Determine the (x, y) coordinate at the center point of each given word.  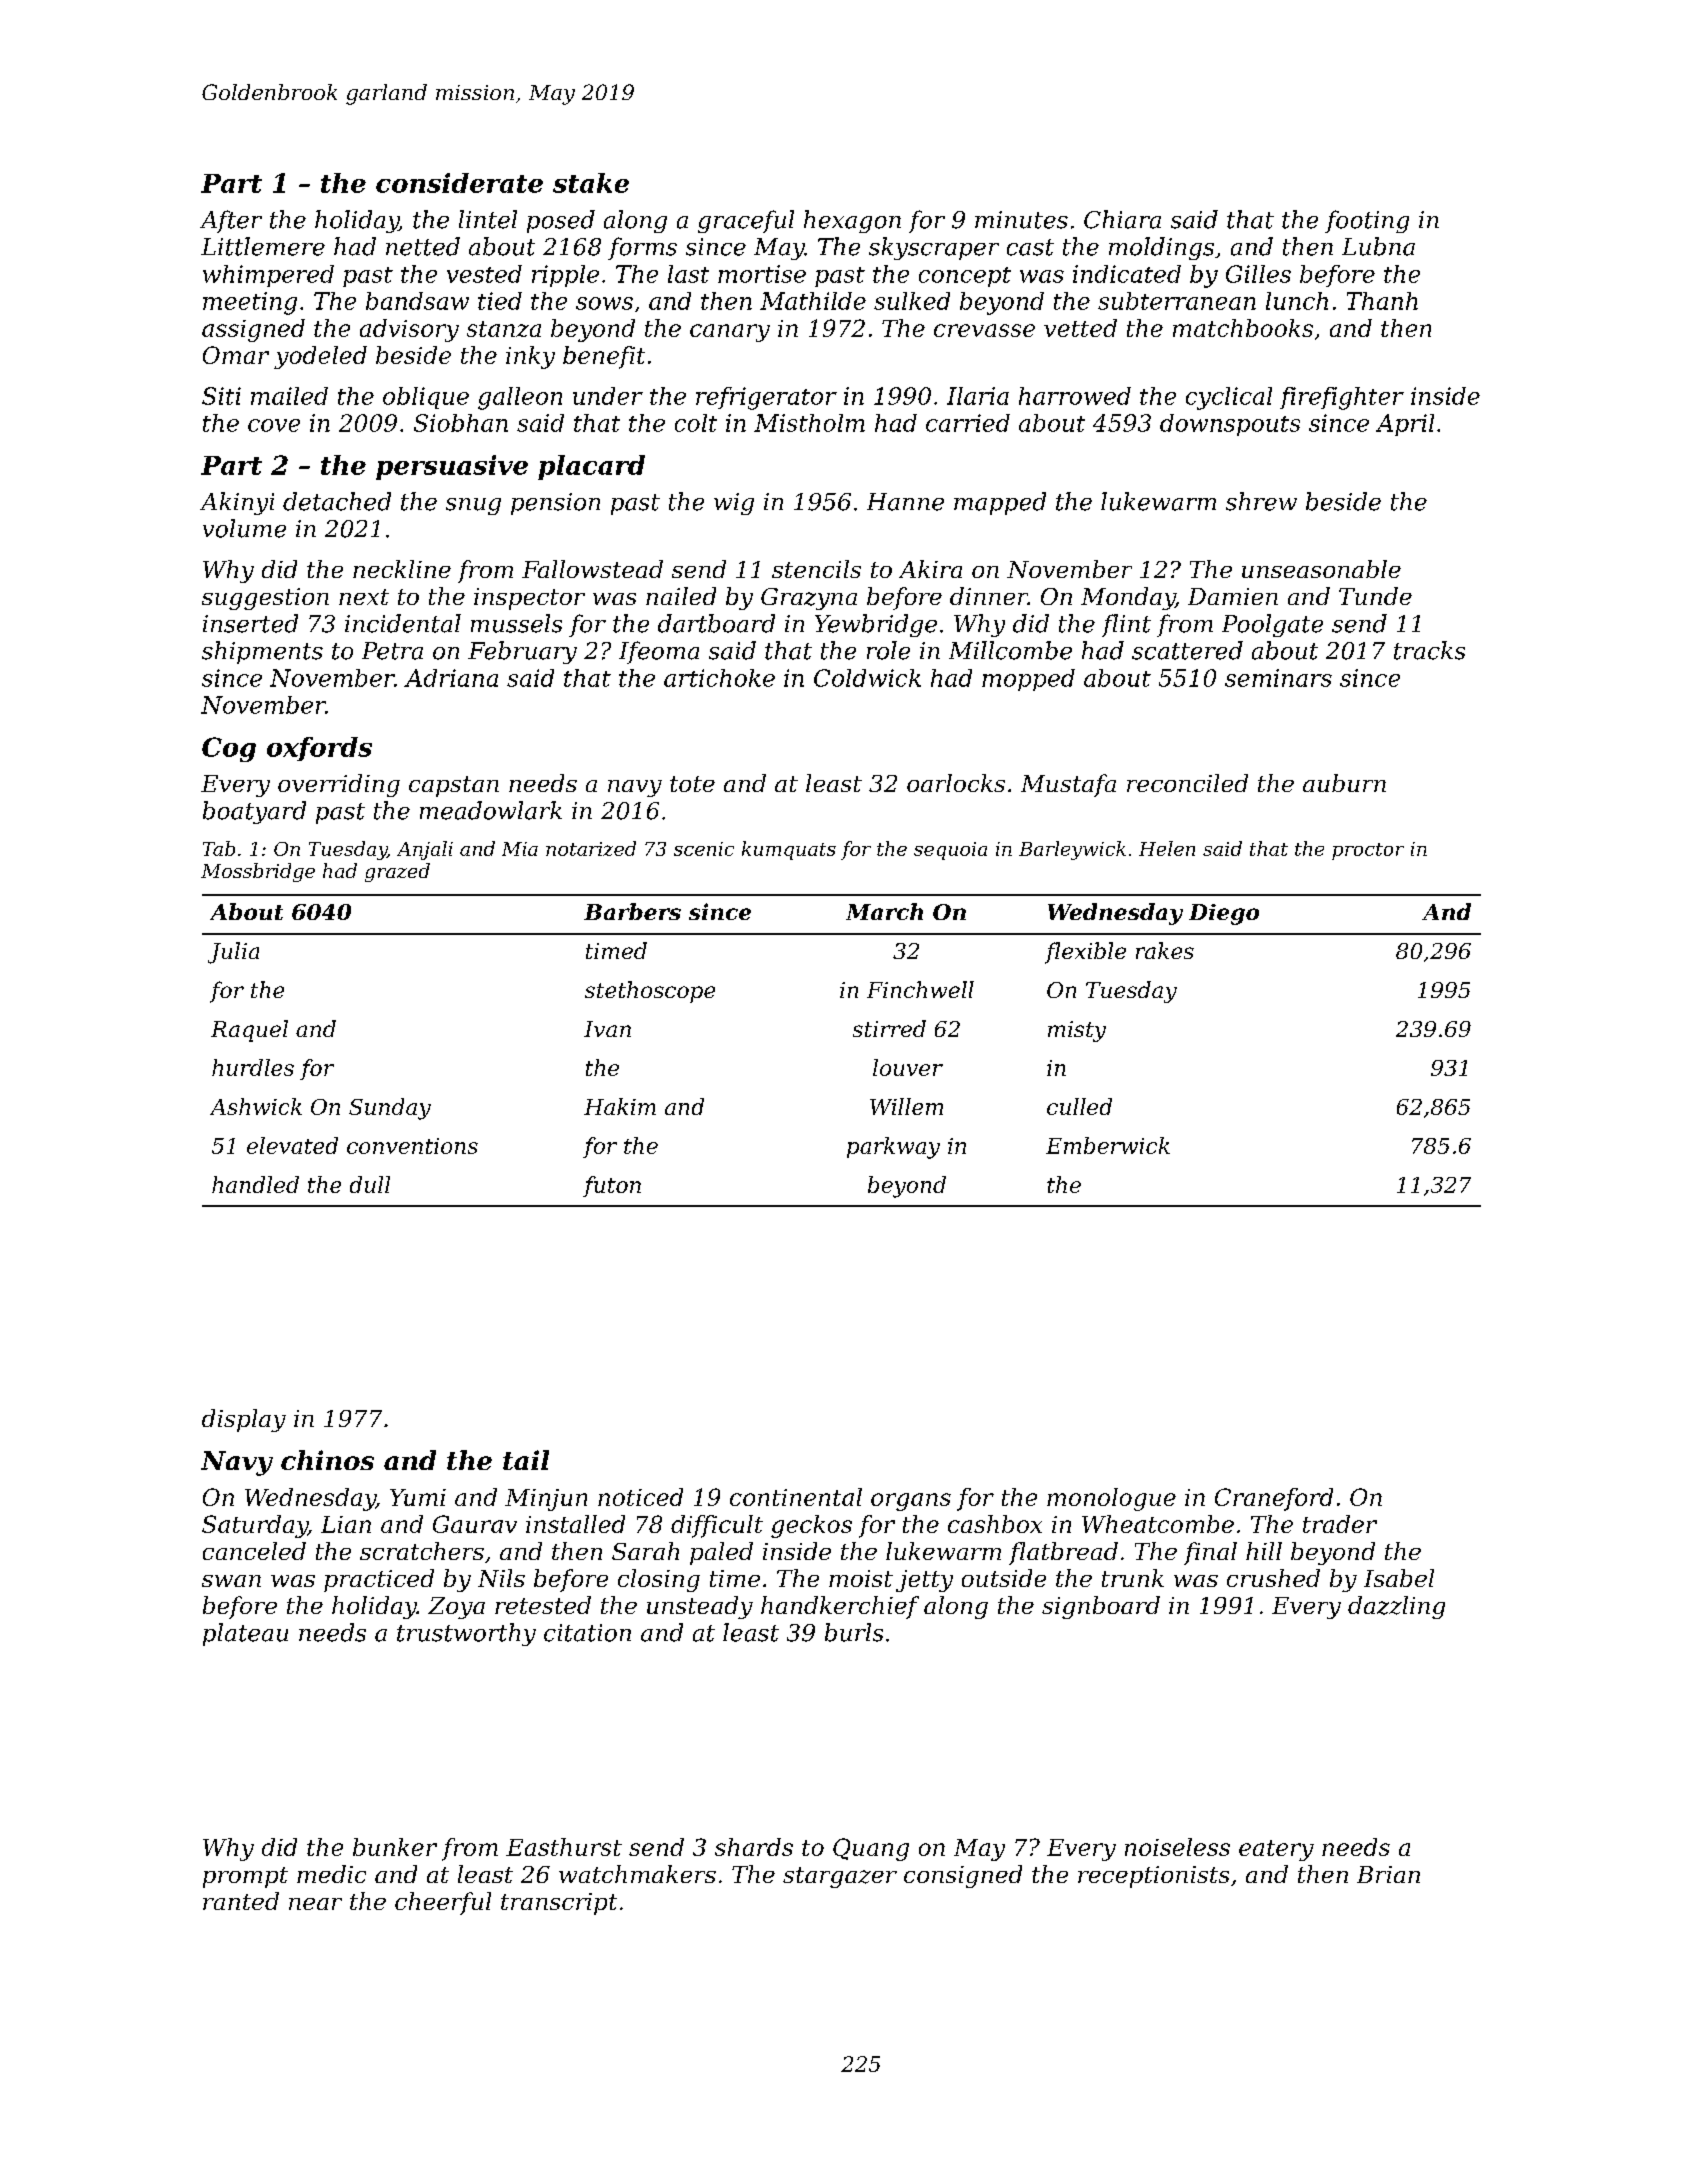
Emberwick (1108, 1145)
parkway (893, 1148)
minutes (1021, 220)
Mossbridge (258, 872)
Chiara (1122, 219)
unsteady (700, 1607)
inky (530, 357)
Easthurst (564, 1847)
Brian (1388, 1874)
